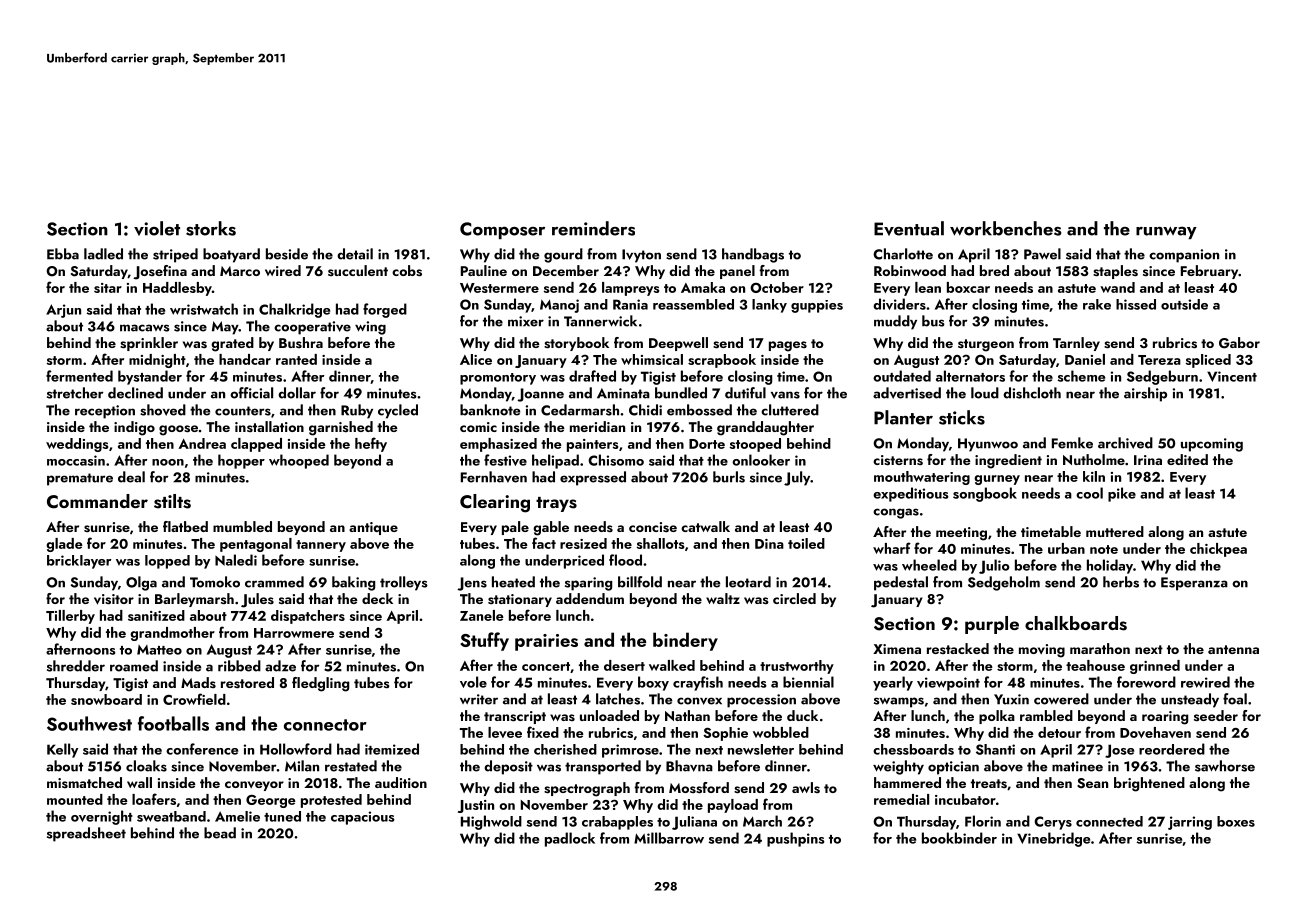 Image resolution: width=1308 pixels, height=924 pixels. What do you see at coordinates (660, 543) in the screenshot?
I see `shallots` at bounding box center [660, 543].
